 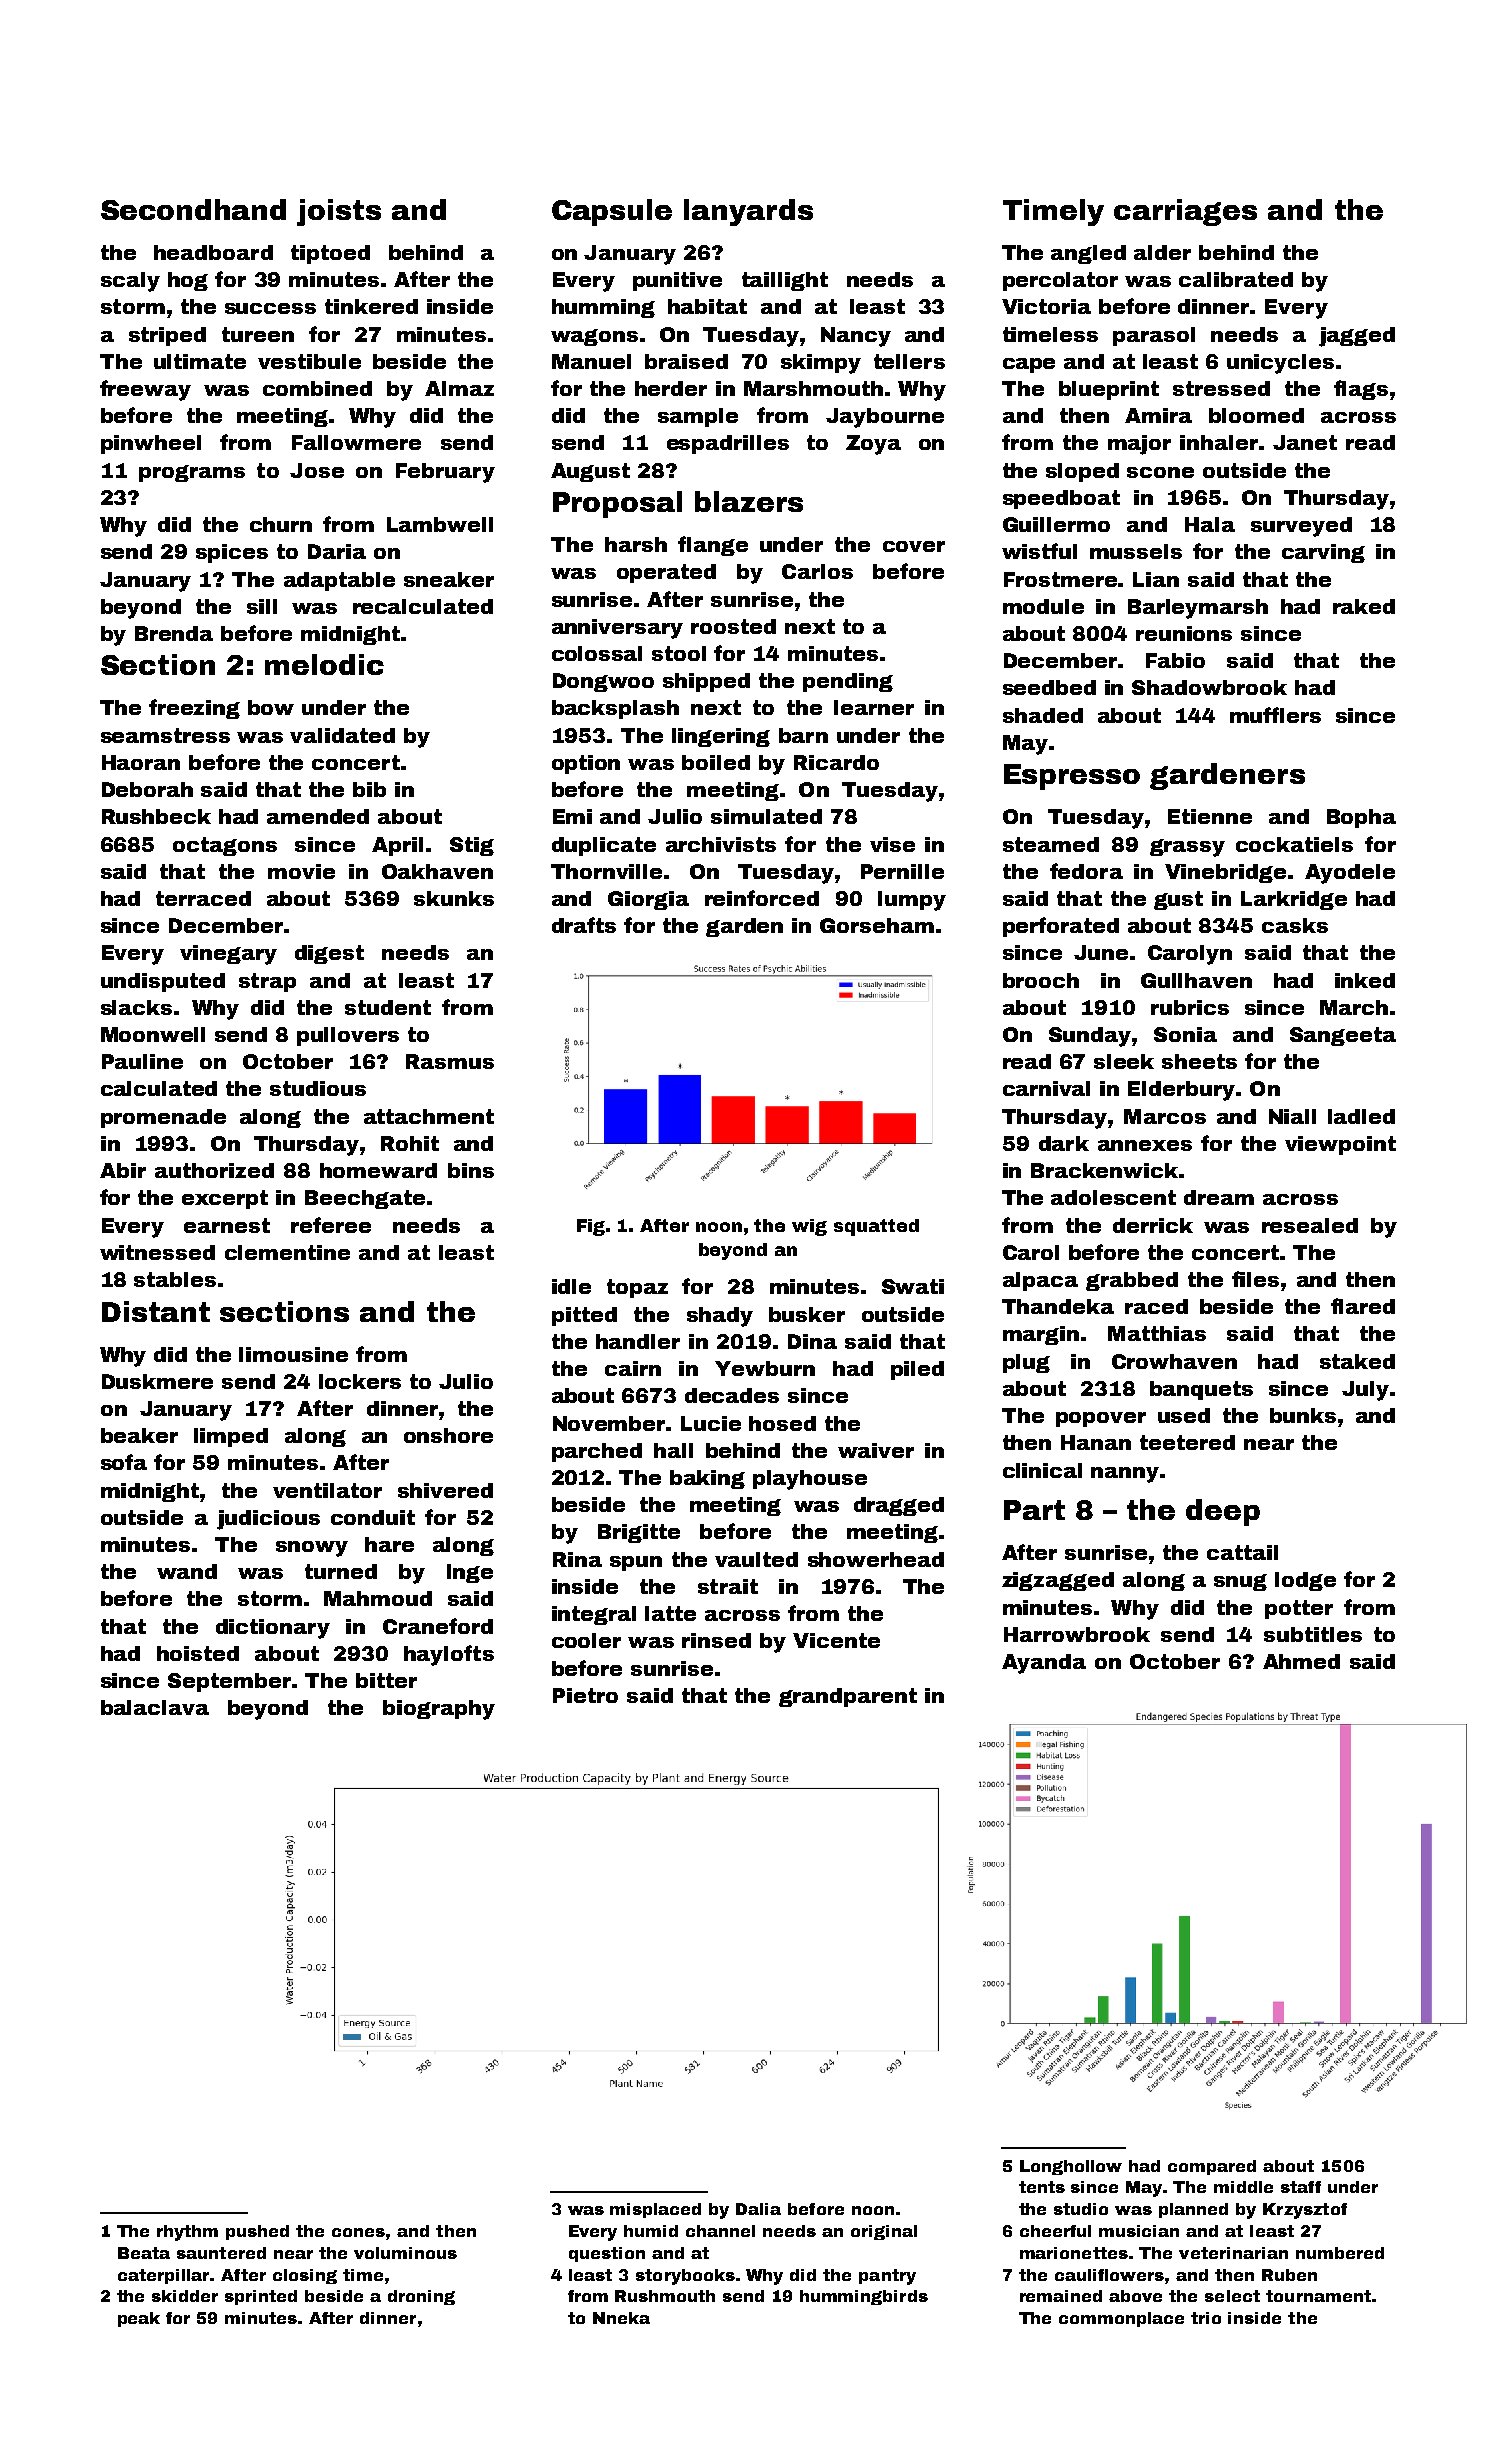 What do you see at coordinates (268, 1520) in the screenshot?
I see `judicious` at bounding box center [268, 1520].
